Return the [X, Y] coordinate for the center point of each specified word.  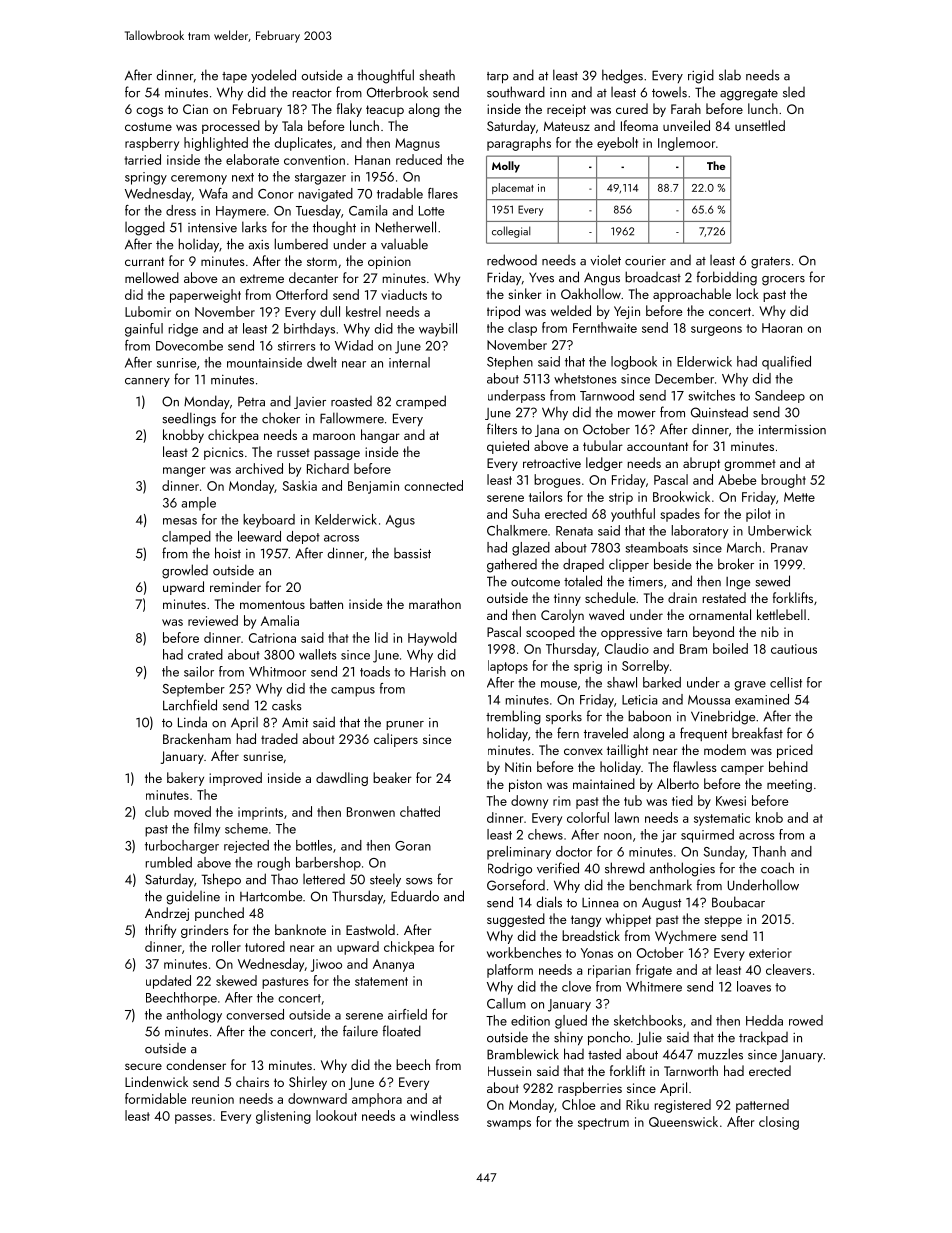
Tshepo [221, 880]
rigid [701, 76]
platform [510, 971]
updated [168, 982]
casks [287, 705]
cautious [794, 649]
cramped [421, 402]
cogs [149, 112]
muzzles [720, 1054]
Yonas [597, 953]
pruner [405, 725]
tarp [497, 78]
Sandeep [780, 396]
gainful [144, 330]
